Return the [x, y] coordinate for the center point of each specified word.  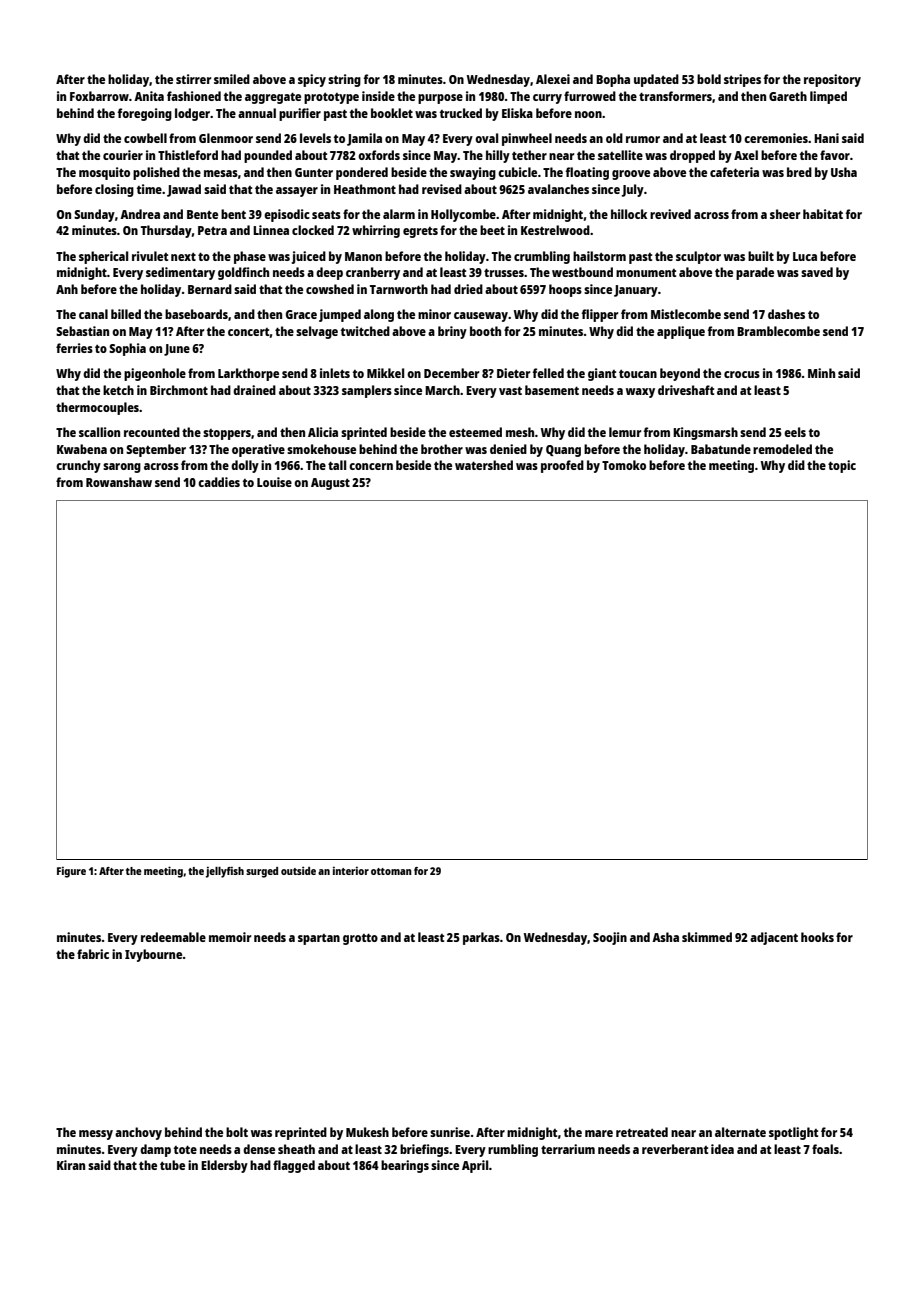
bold [709, 79]
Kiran [71, 1165]
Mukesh [367, 1132]
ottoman [391, 871]
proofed [562, 466]
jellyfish [225, 872]
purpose [440, 99]
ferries [74, 348]
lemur [625, 432]
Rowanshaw [119, 482]
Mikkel [385, 373]
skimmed [707, 937]
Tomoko [624, 465]
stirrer [193, 79]
